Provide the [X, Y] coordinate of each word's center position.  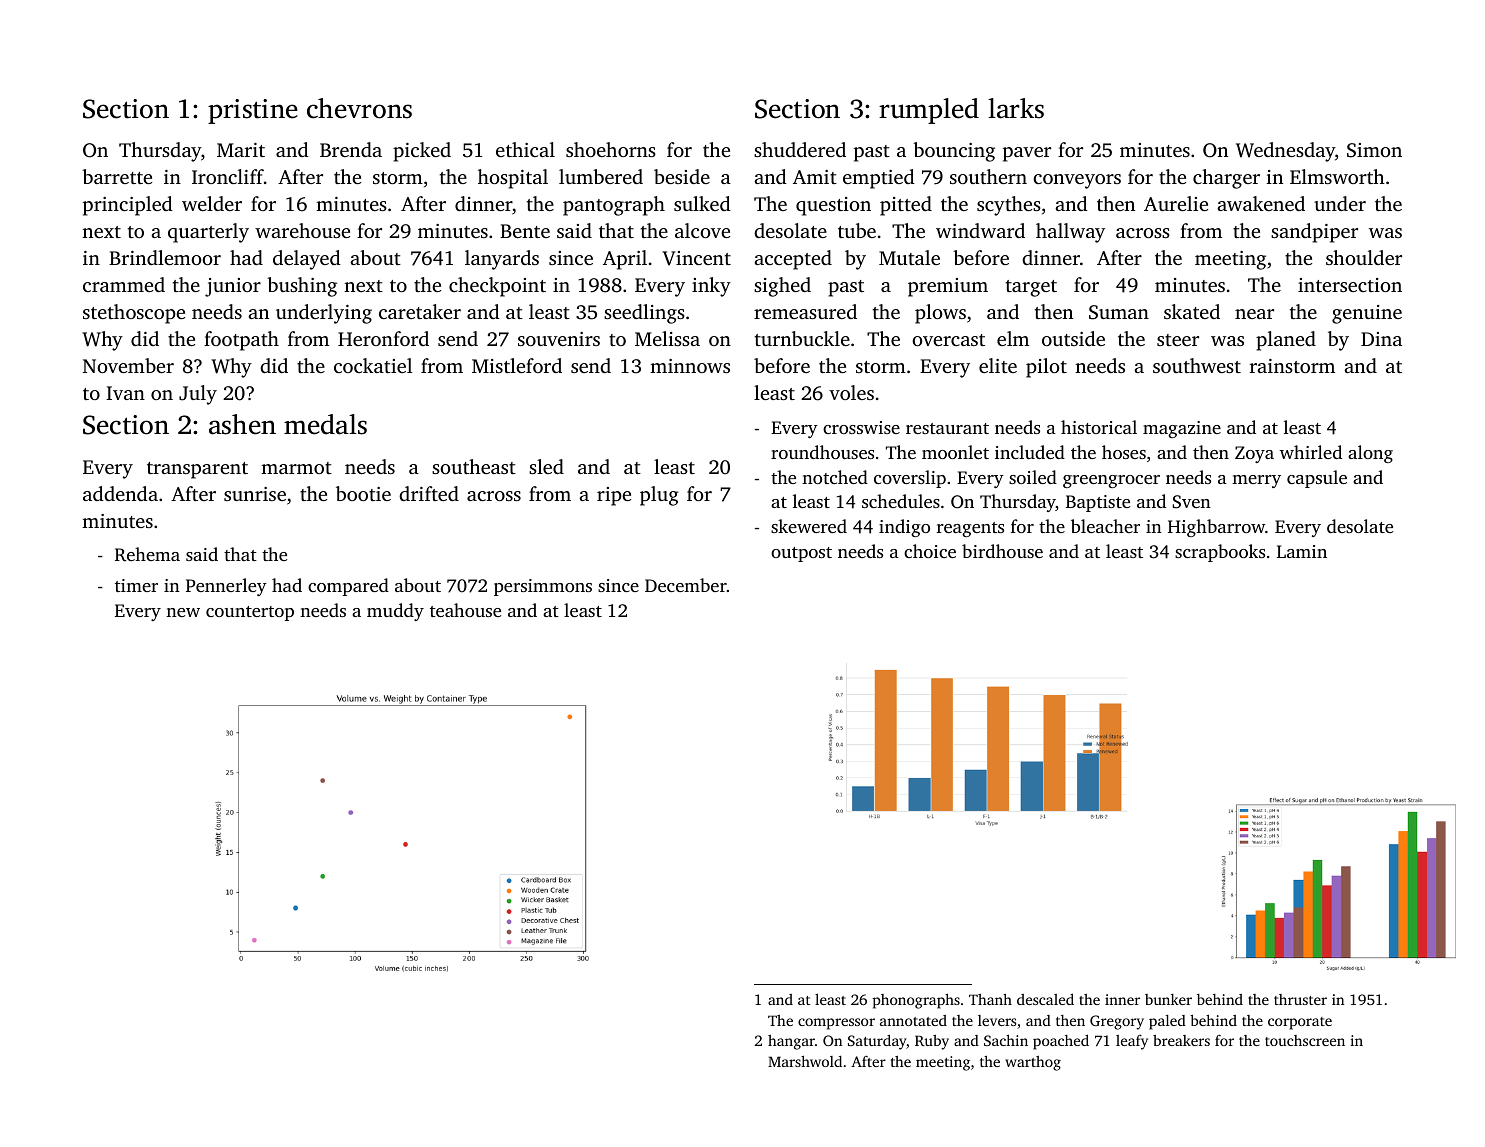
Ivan [125, 393]
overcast [948, 340]
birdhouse [1002, 551]
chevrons [359, 108]
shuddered [800, 149]
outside [1073, 338]
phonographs [916, 1001]
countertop [250, 613]
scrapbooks [1220, 553]
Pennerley [226, 587]
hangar [791, 1042]
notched [835, 477]
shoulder [1364, 257]
